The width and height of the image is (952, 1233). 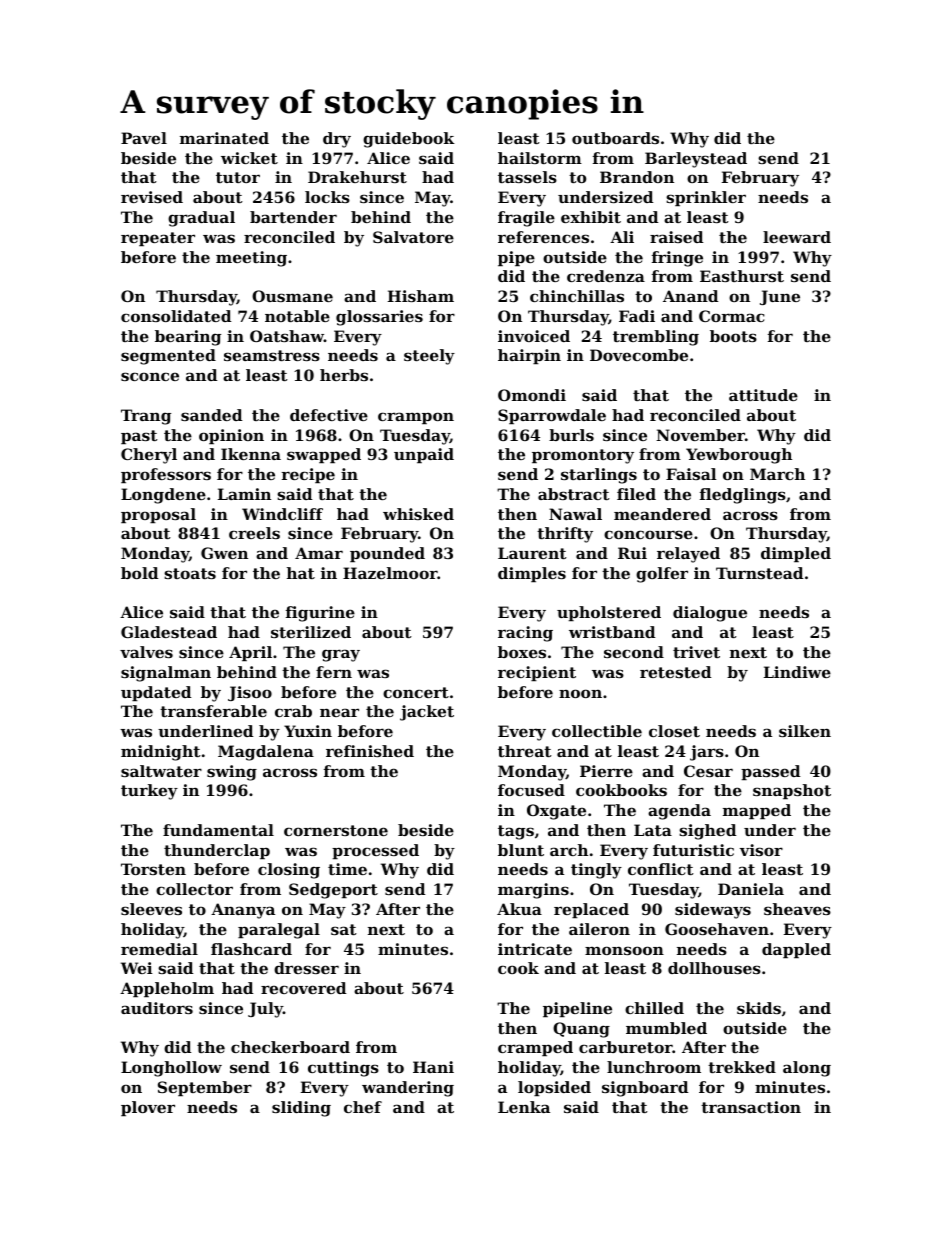 What do you see at coordinates (301, 1109) in the image?
I see `sliding` at bounding box center [301, 1109].
